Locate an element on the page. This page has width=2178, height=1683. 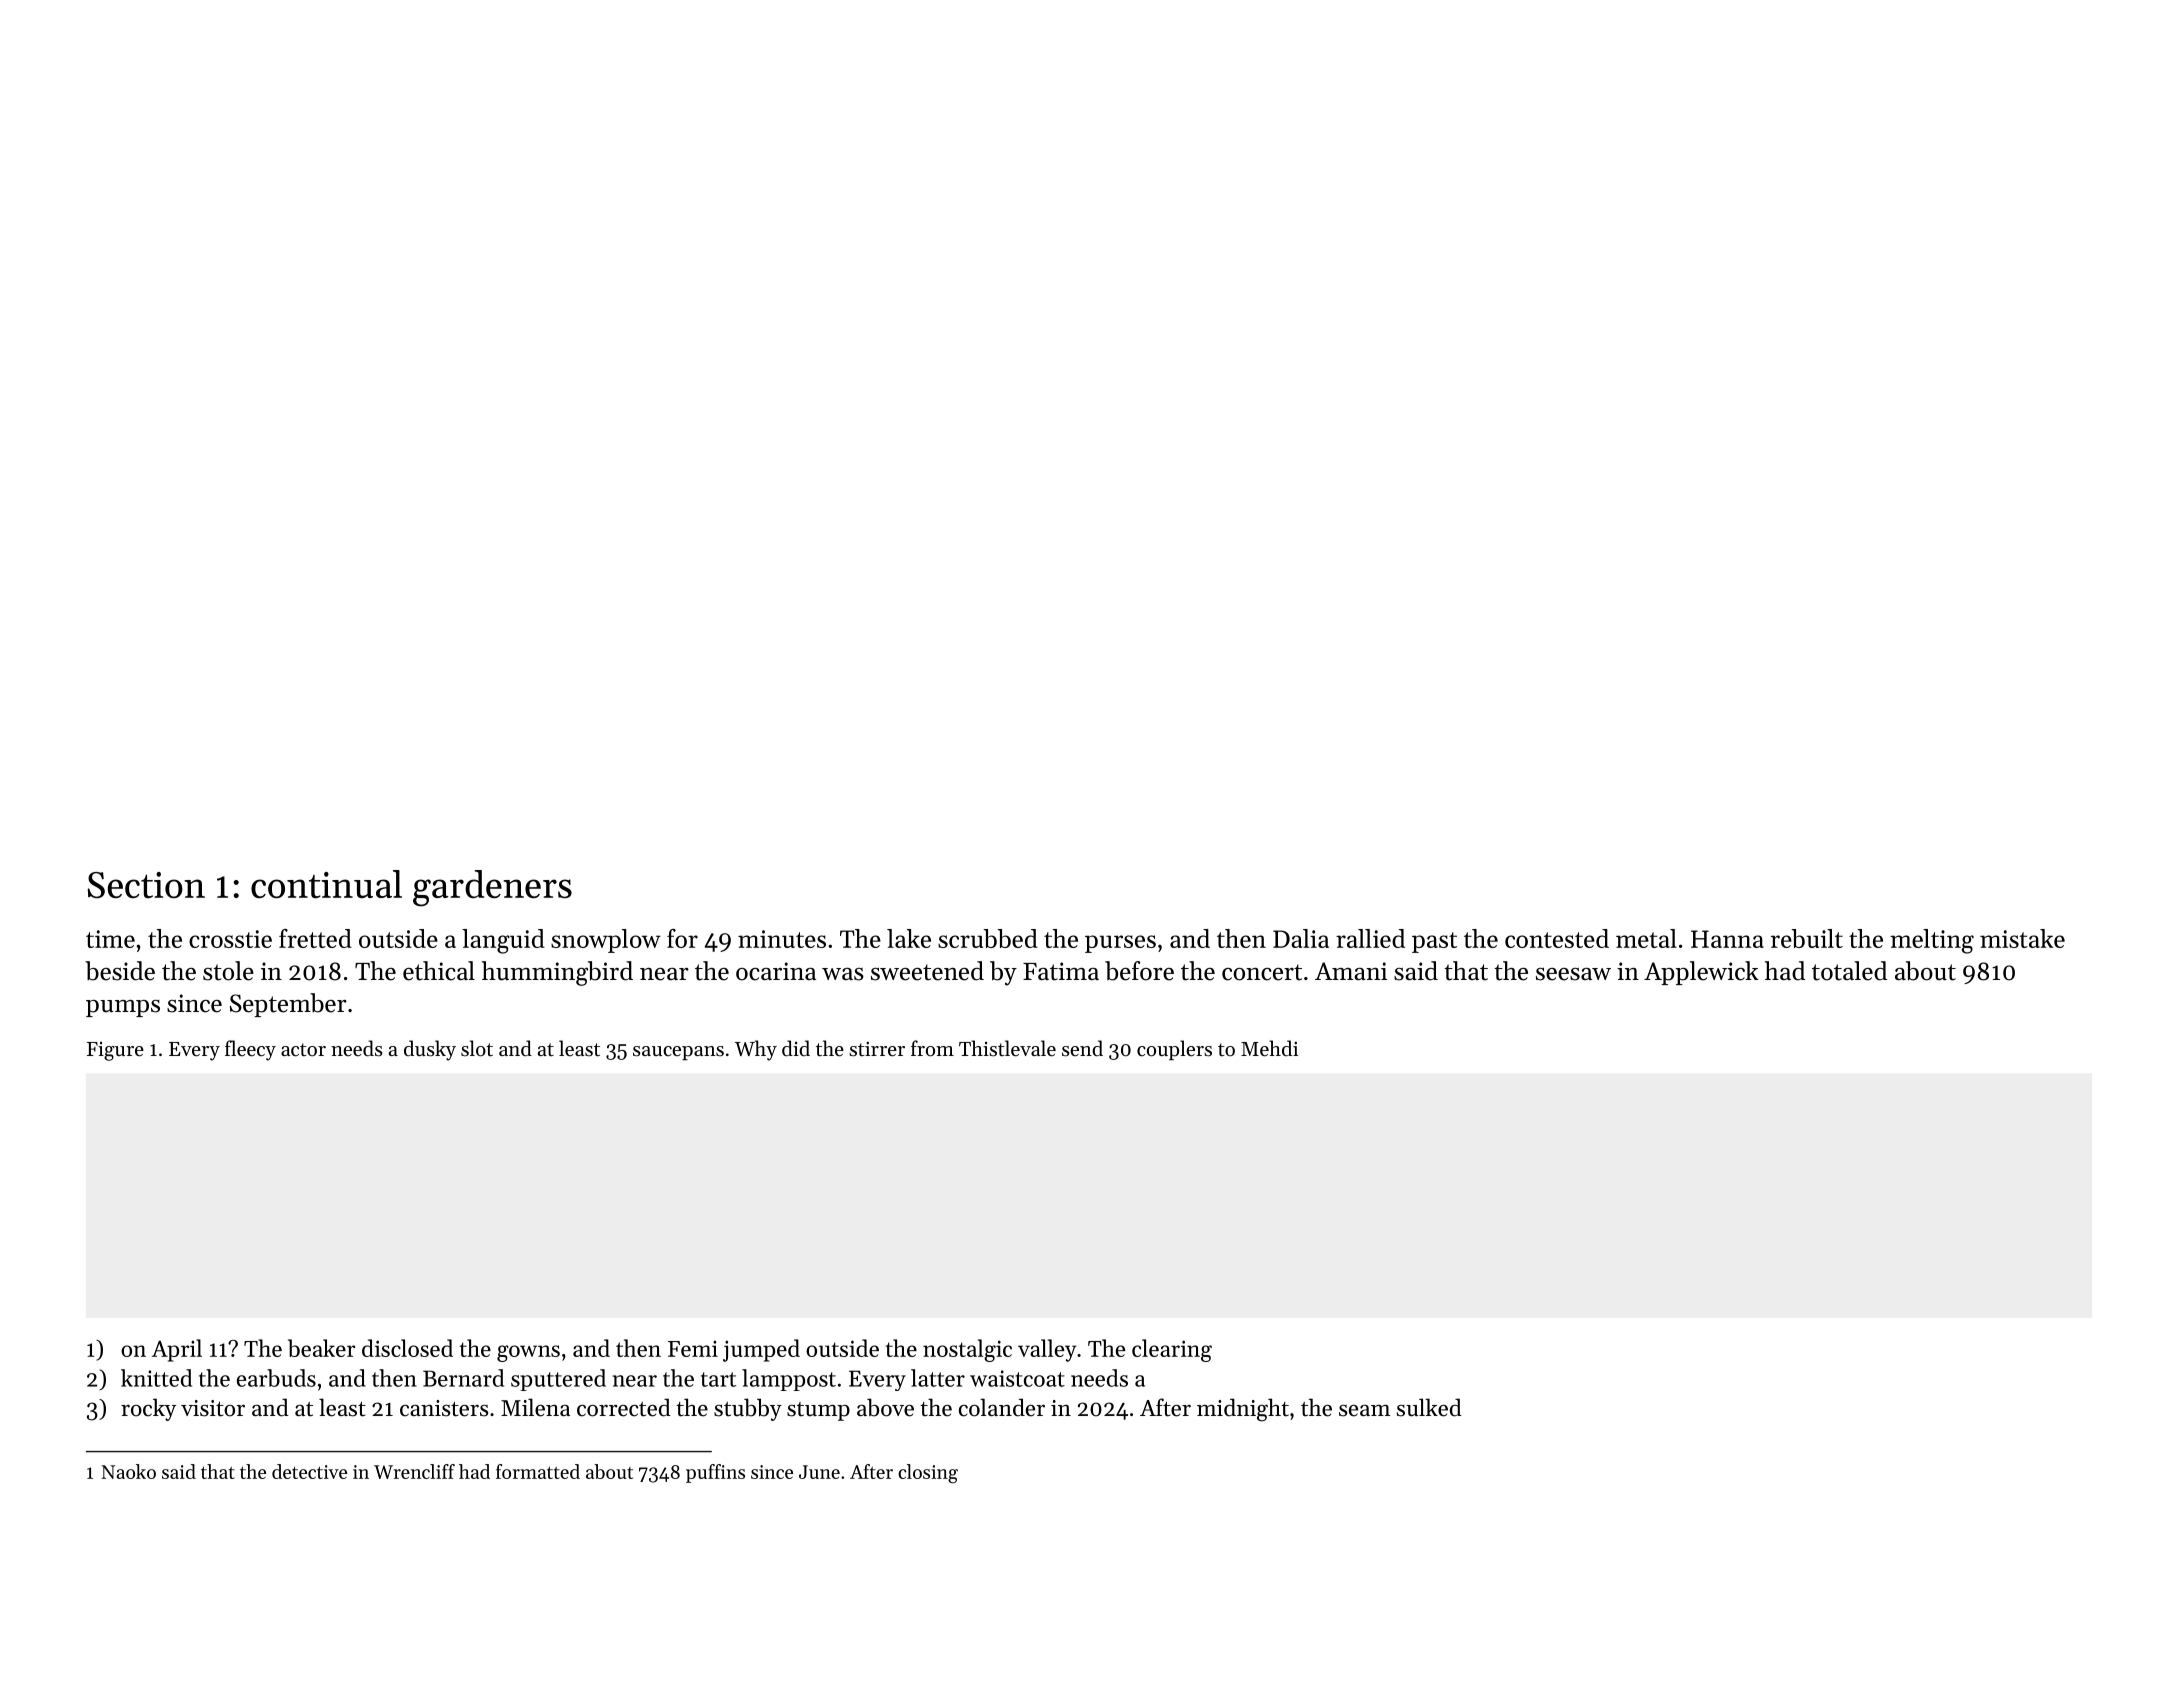
seesaw is located at coordinates (1573, 974).
